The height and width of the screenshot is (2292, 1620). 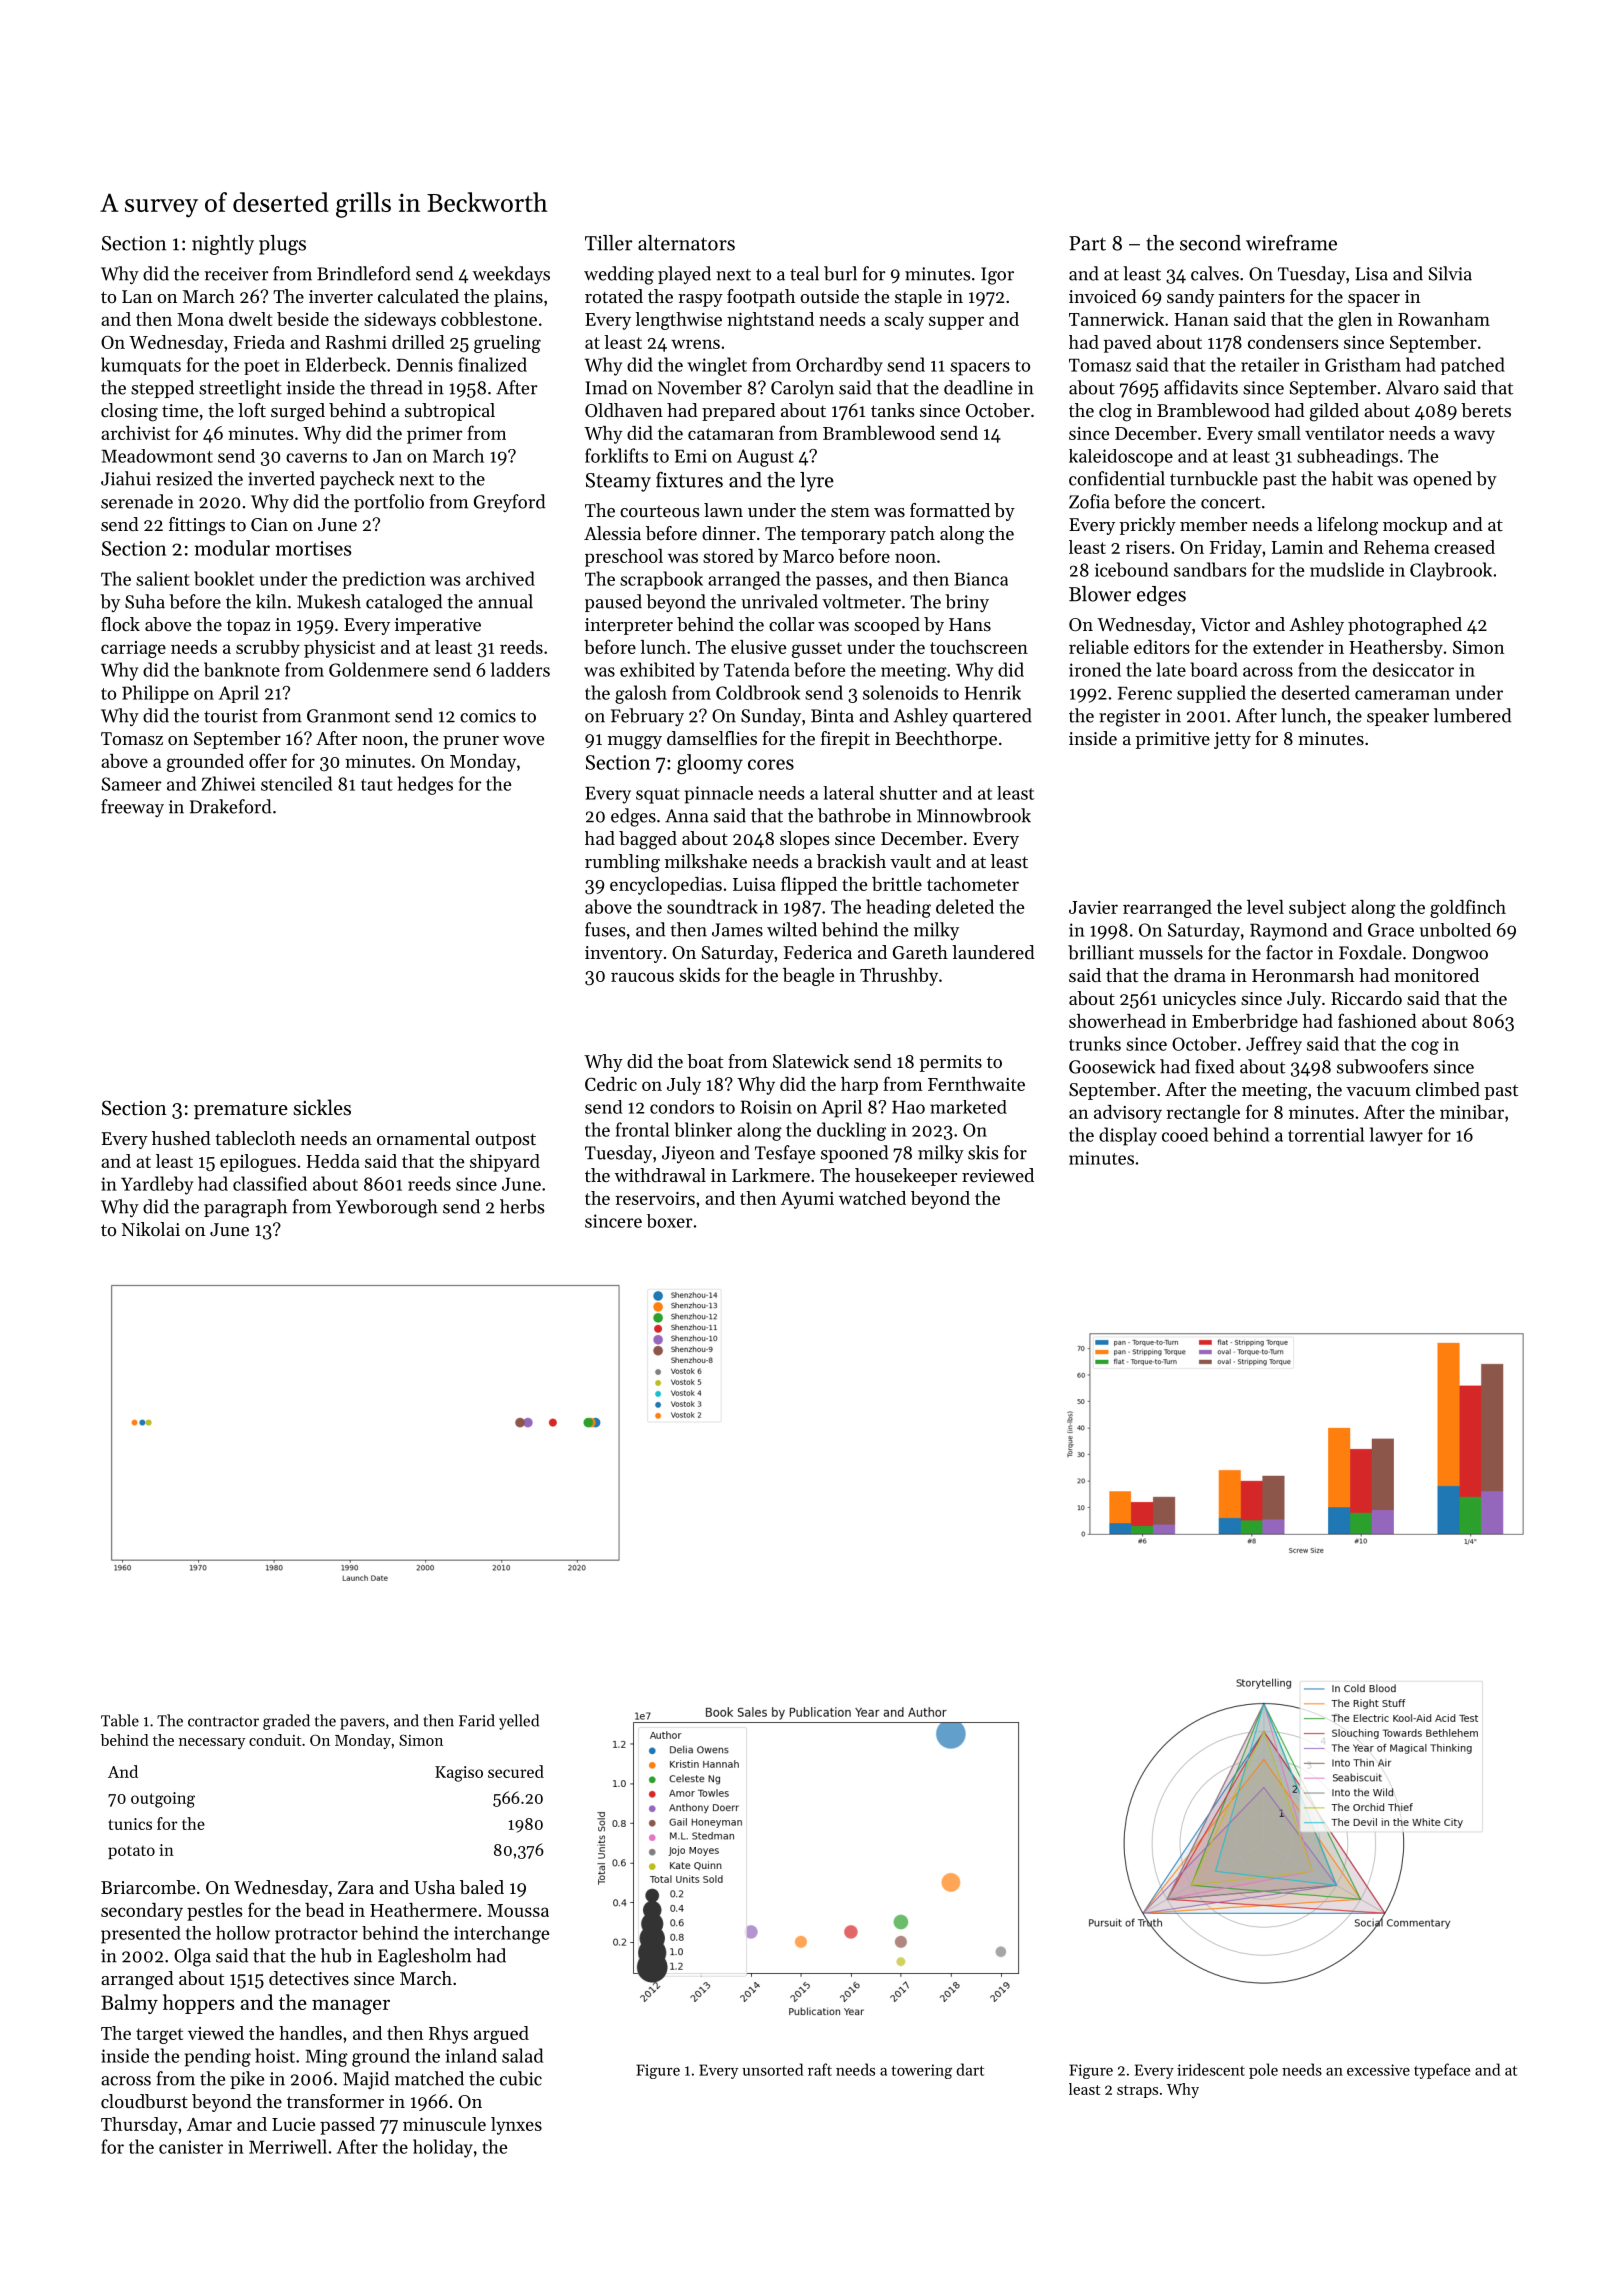 I want to click on excessive, so click(x=1378, y=2070).
